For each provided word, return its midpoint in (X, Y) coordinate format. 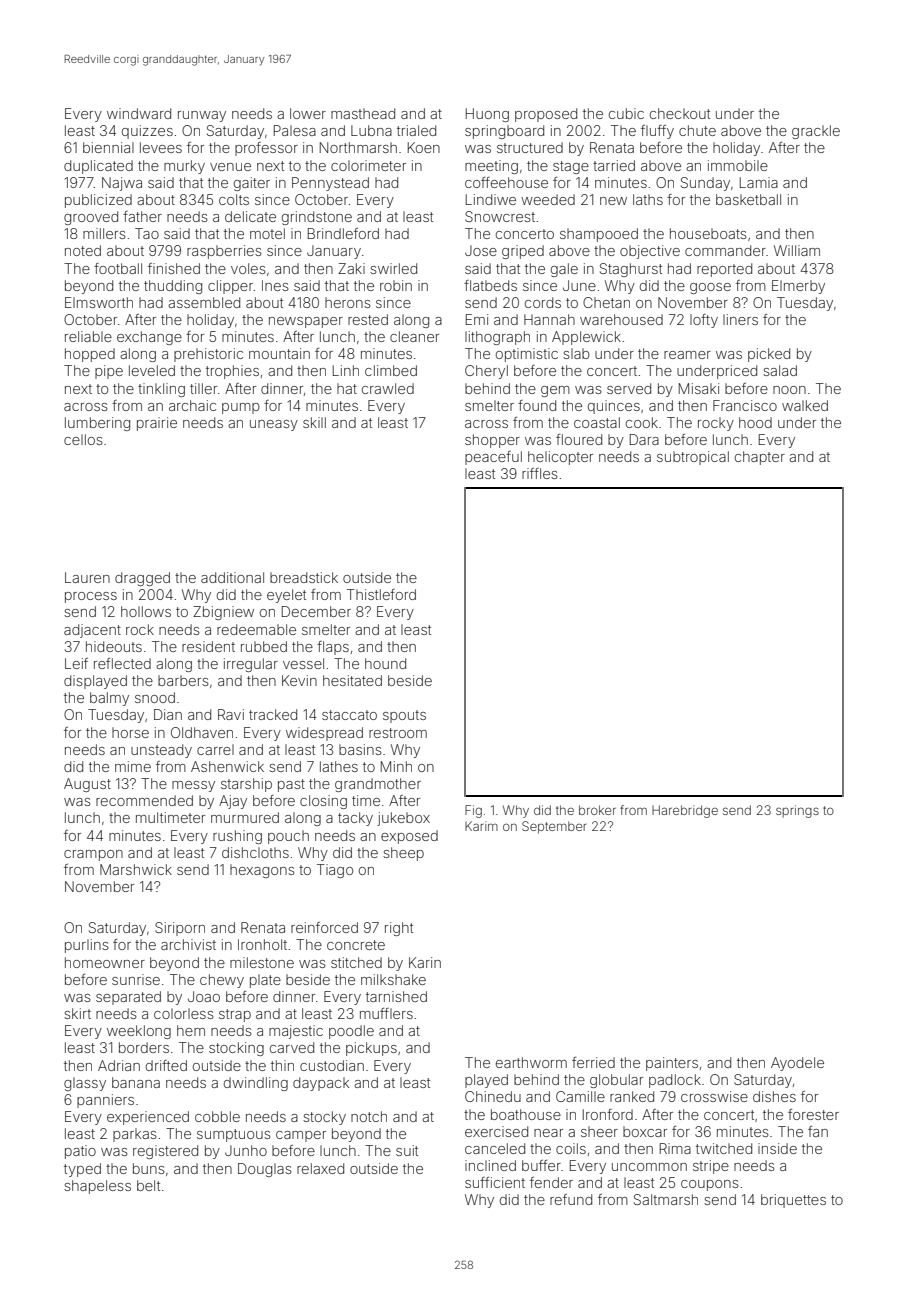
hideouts (114, 646)
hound (385, 663)
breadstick (304, 577)
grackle (816, 132)
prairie (157, 424)
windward (139, 113)
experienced (148, 1118)
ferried (593, 1062)
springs (797, 811)
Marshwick (136, 869)
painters (672, 1064)
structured (530, 147)
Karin (425, 962)
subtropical (693, 458)
